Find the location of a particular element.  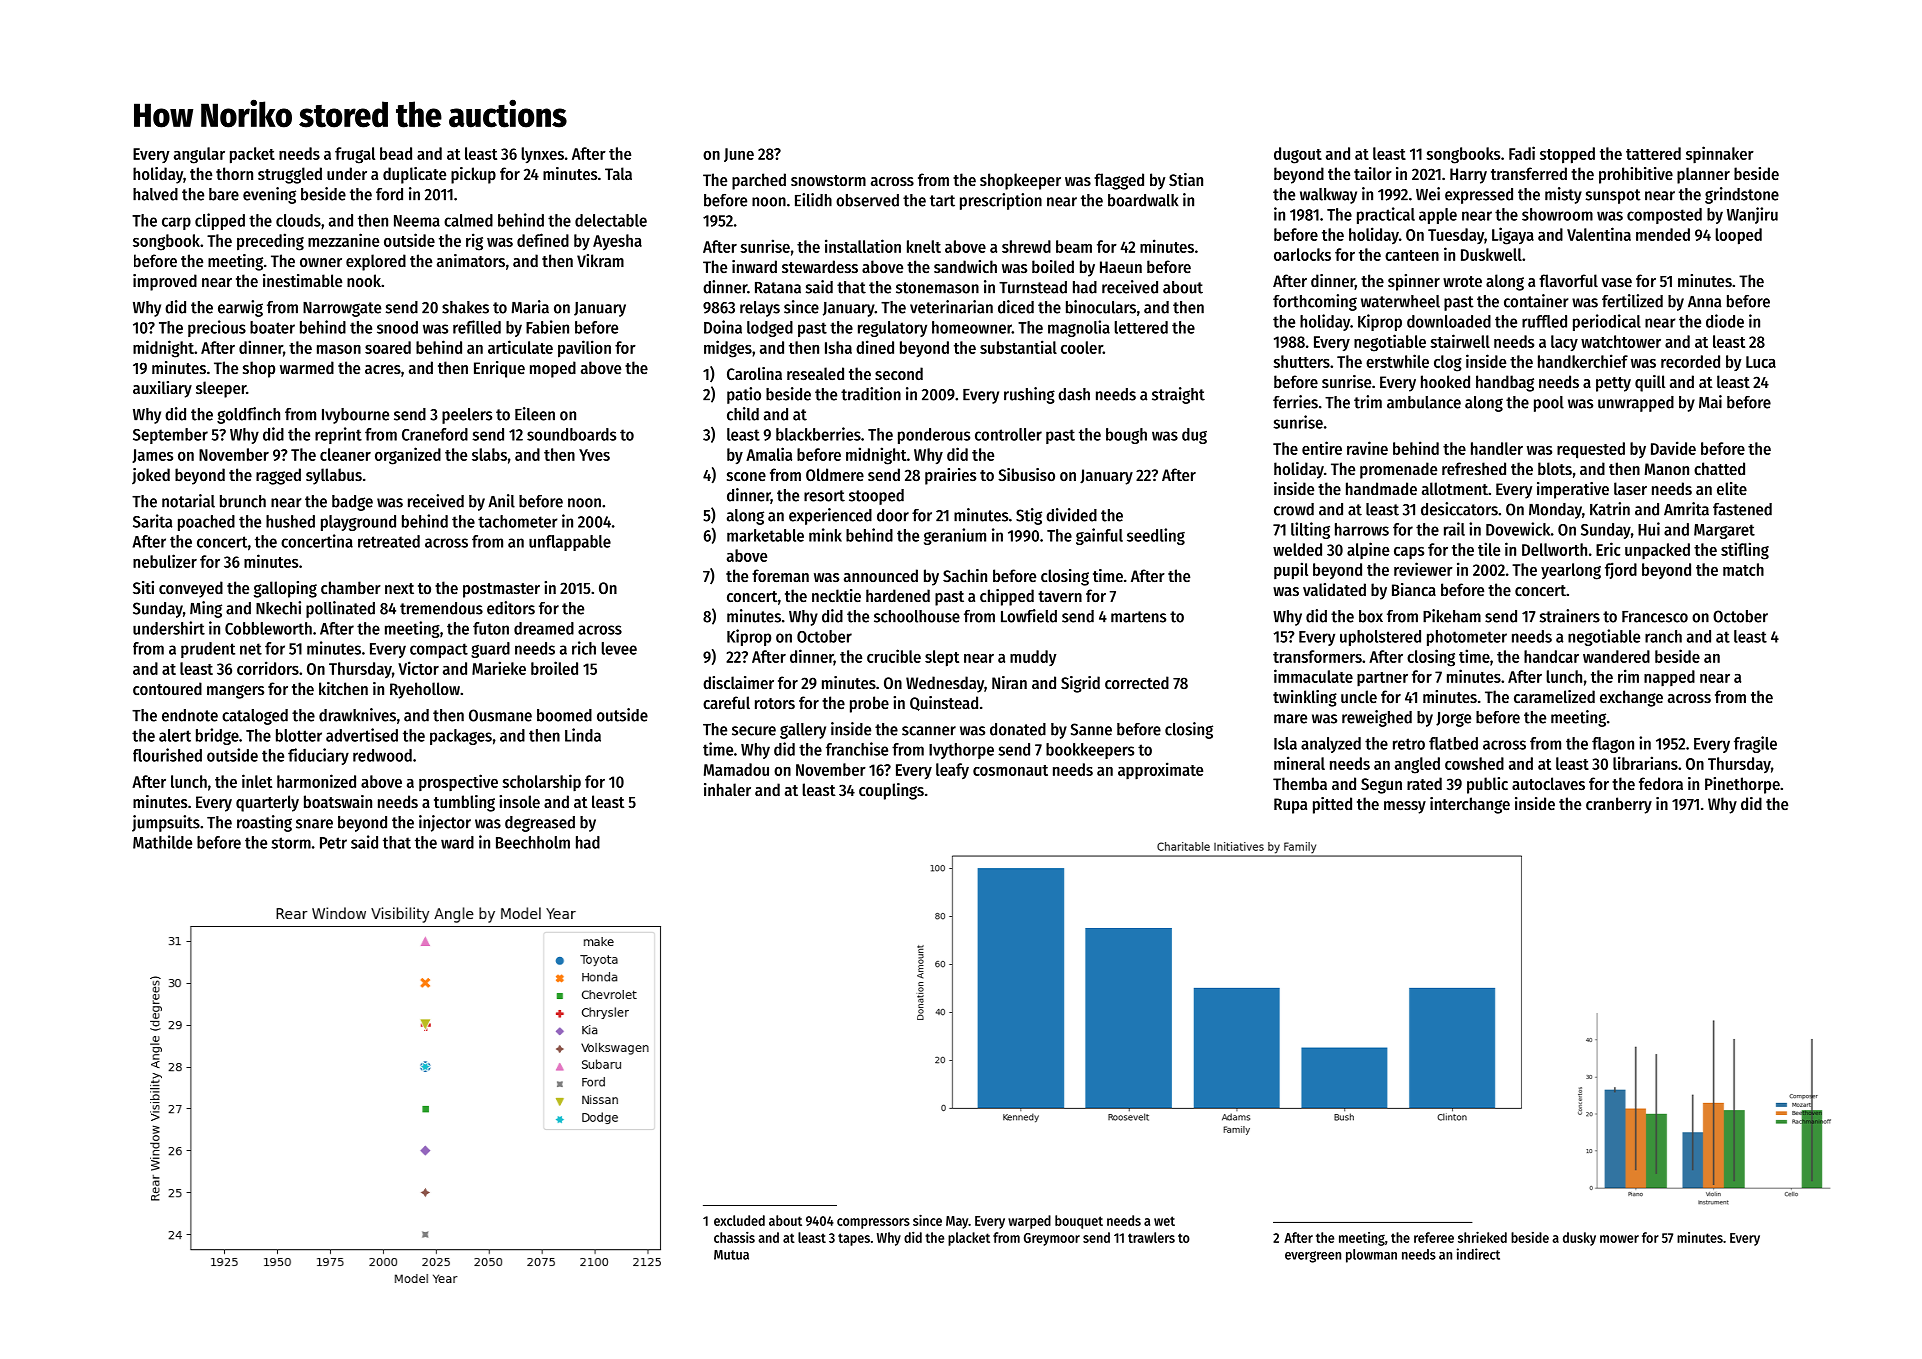

blotter is located at coordinates (299, 735).
